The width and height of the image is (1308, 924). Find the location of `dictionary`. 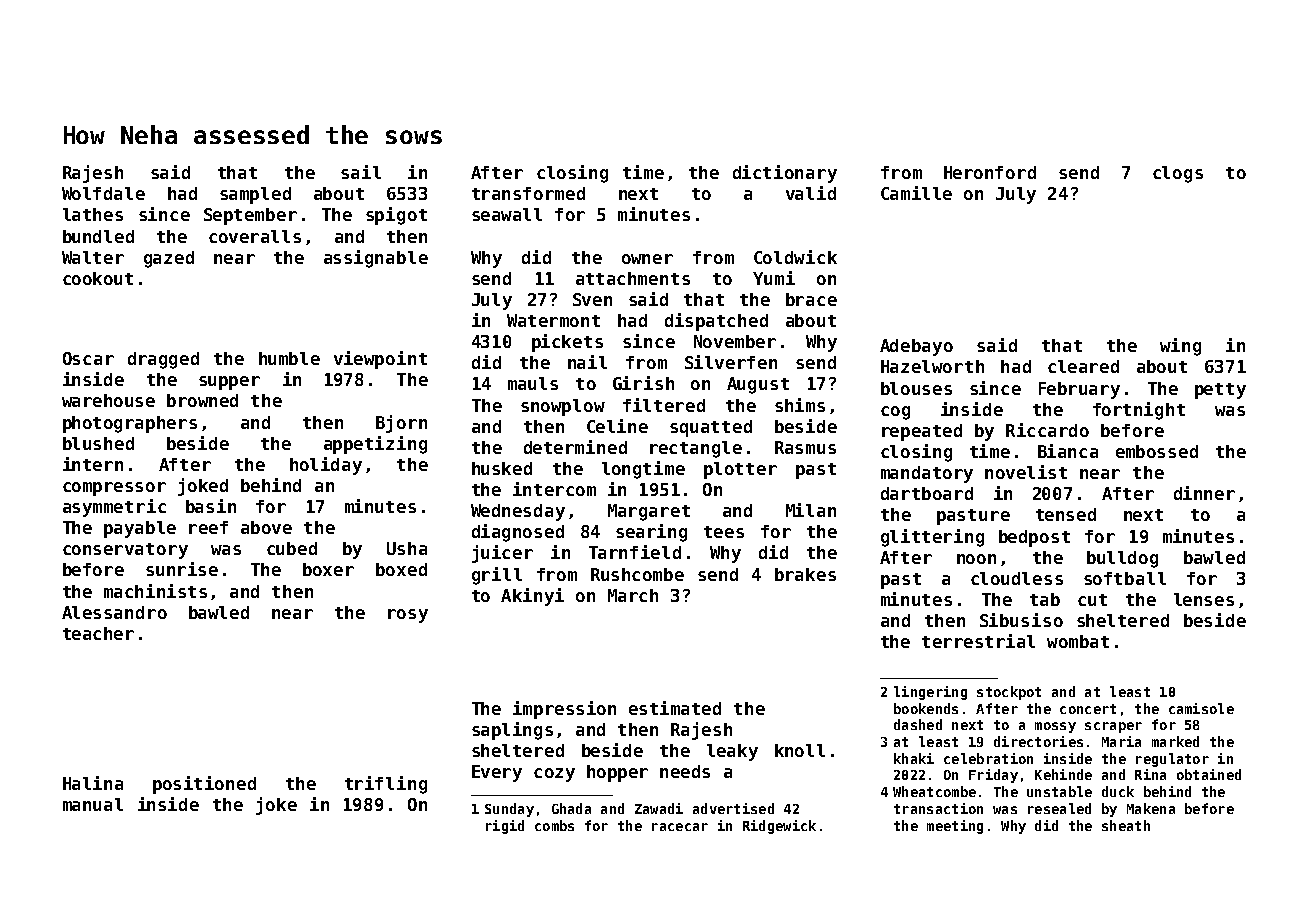

dictionary is located at coordinates (785, 174).
